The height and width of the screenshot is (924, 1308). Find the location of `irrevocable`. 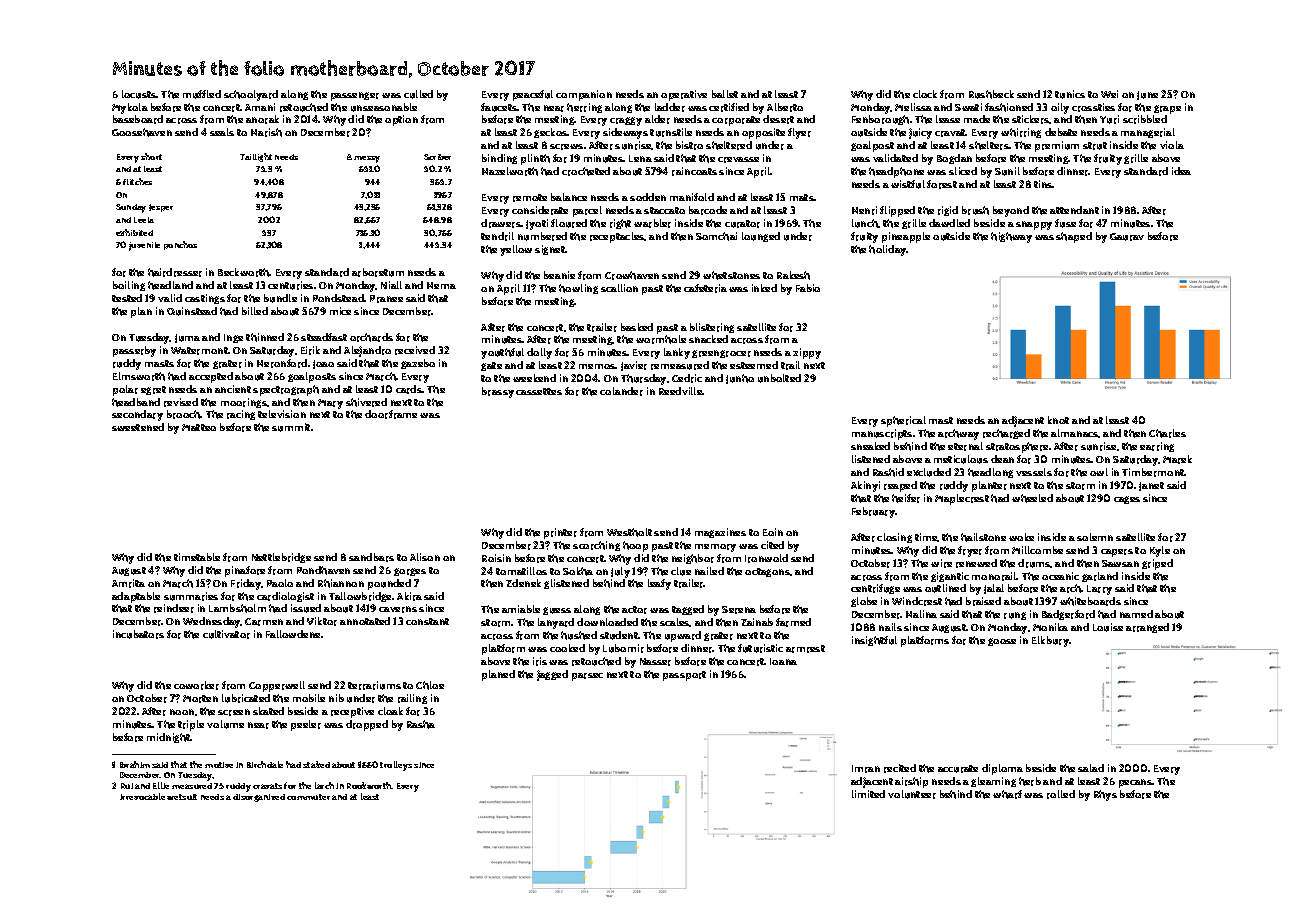

irrevocable is located at coordinates (142, 796).
